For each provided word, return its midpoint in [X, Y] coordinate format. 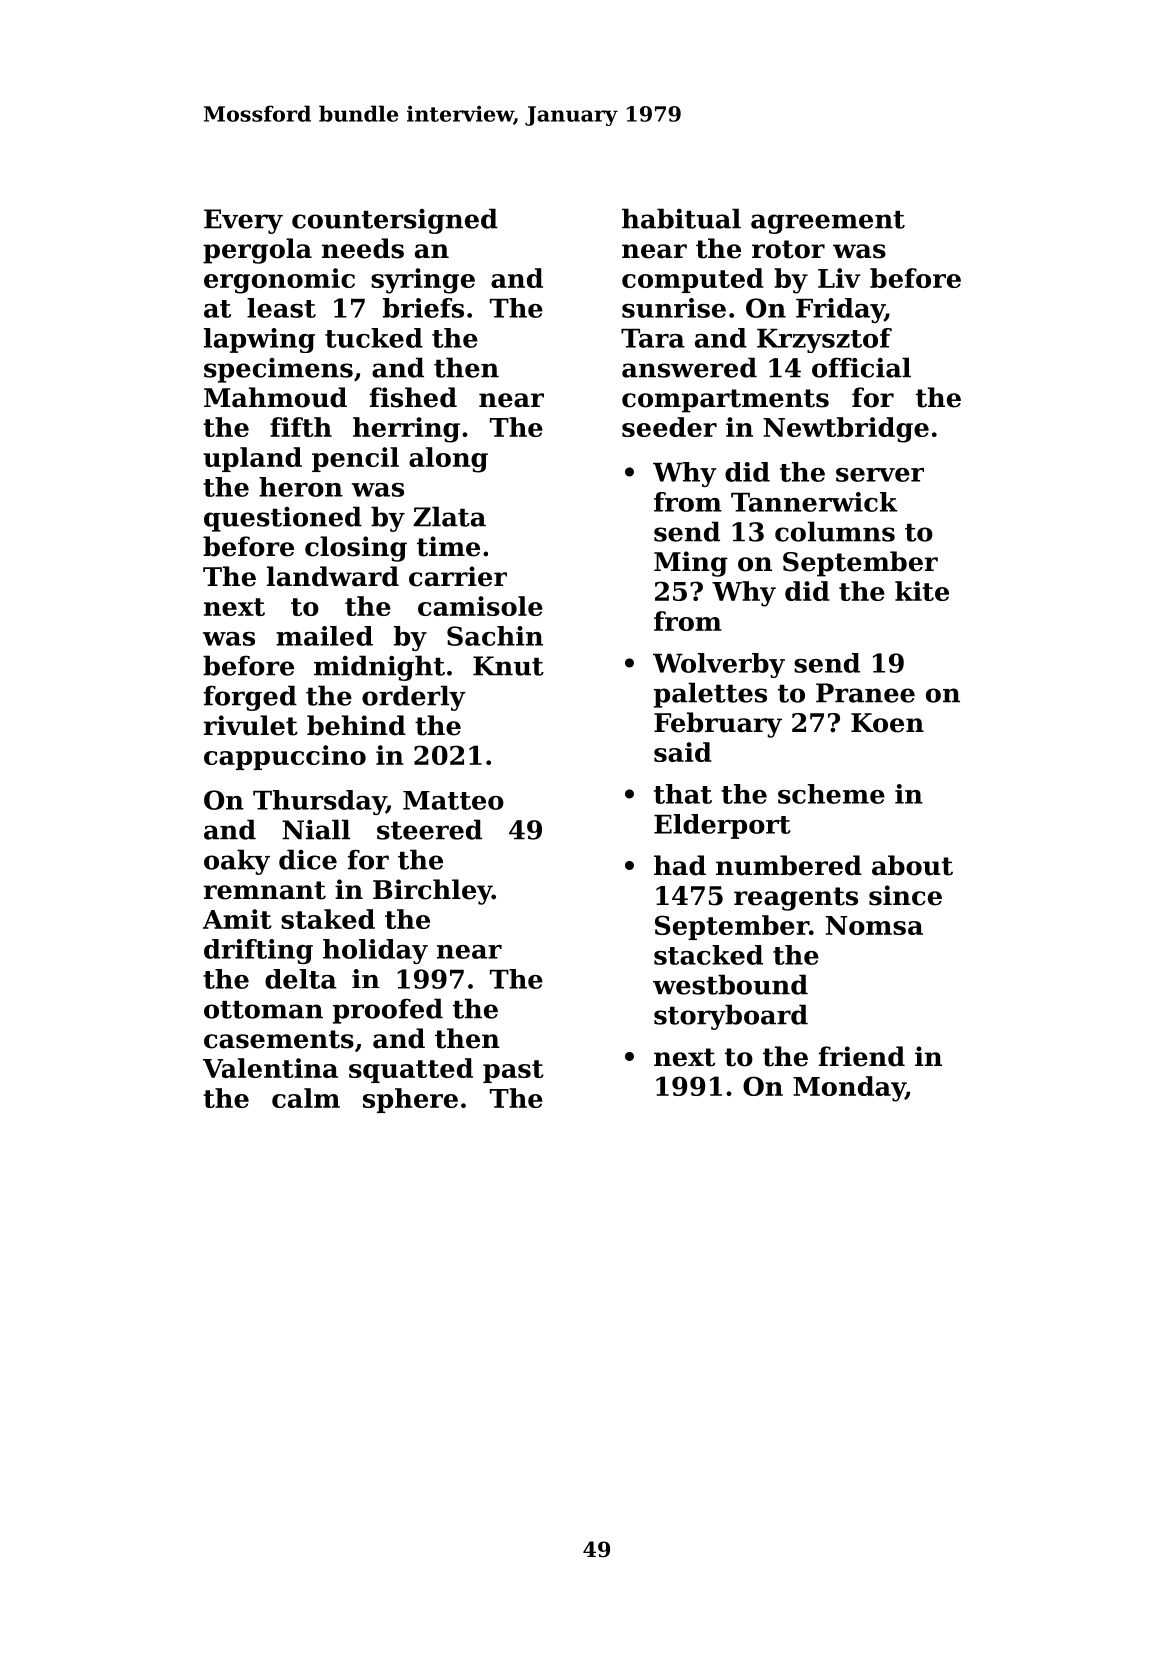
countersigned [395, 221]
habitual [681, 218]
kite [922, 591]
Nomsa [874, 925]
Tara [653, 338]
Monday [849, 1089]
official [861, 367]
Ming [691, 564]
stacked [708, 955]
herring [406, 430]
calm [306, 1098]
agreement [828, 222]
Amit [237, 919]
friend [862, 1056]
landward [333, 576]
